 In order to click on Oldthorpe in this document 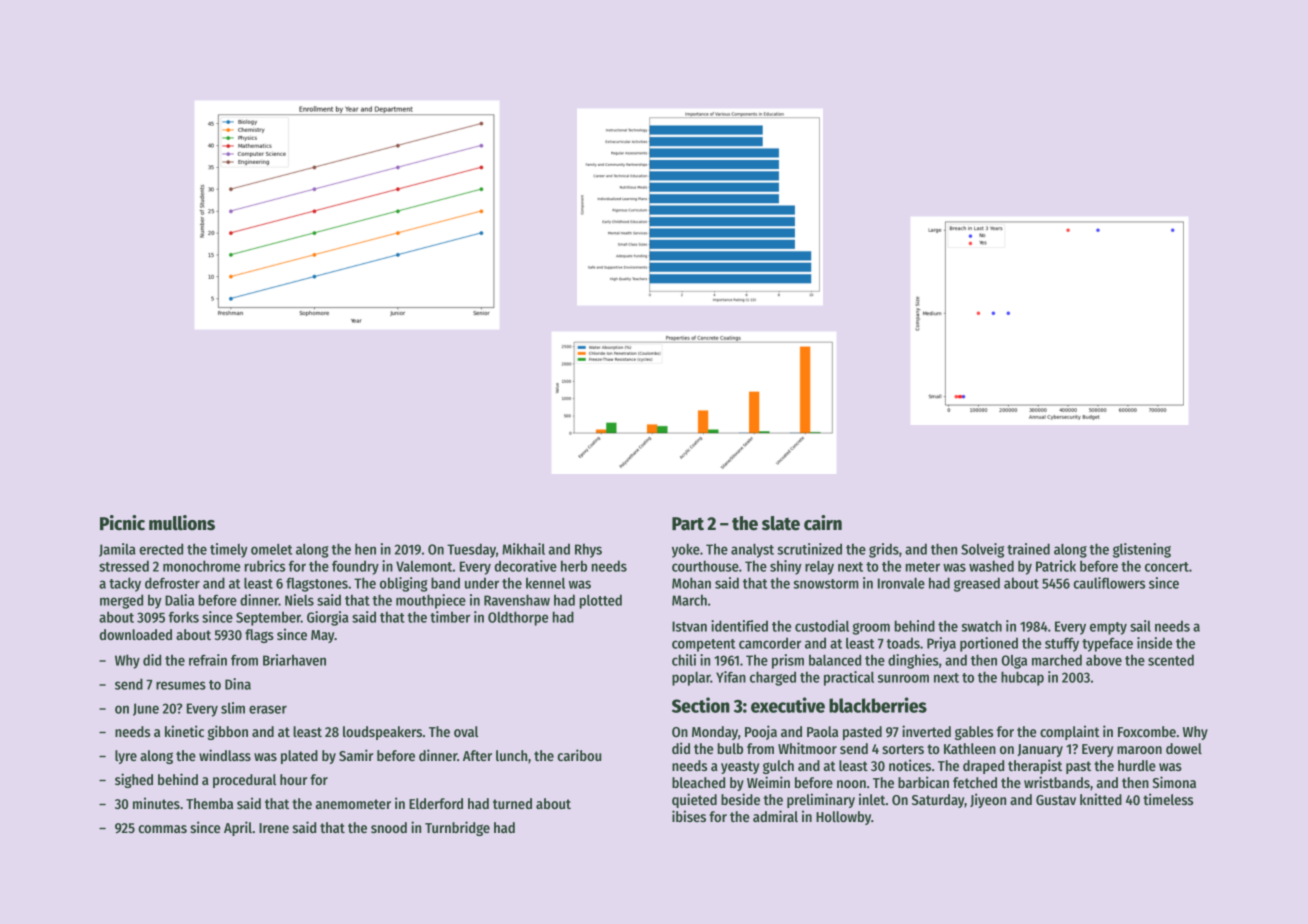, I will do `click(518, 618)`.
